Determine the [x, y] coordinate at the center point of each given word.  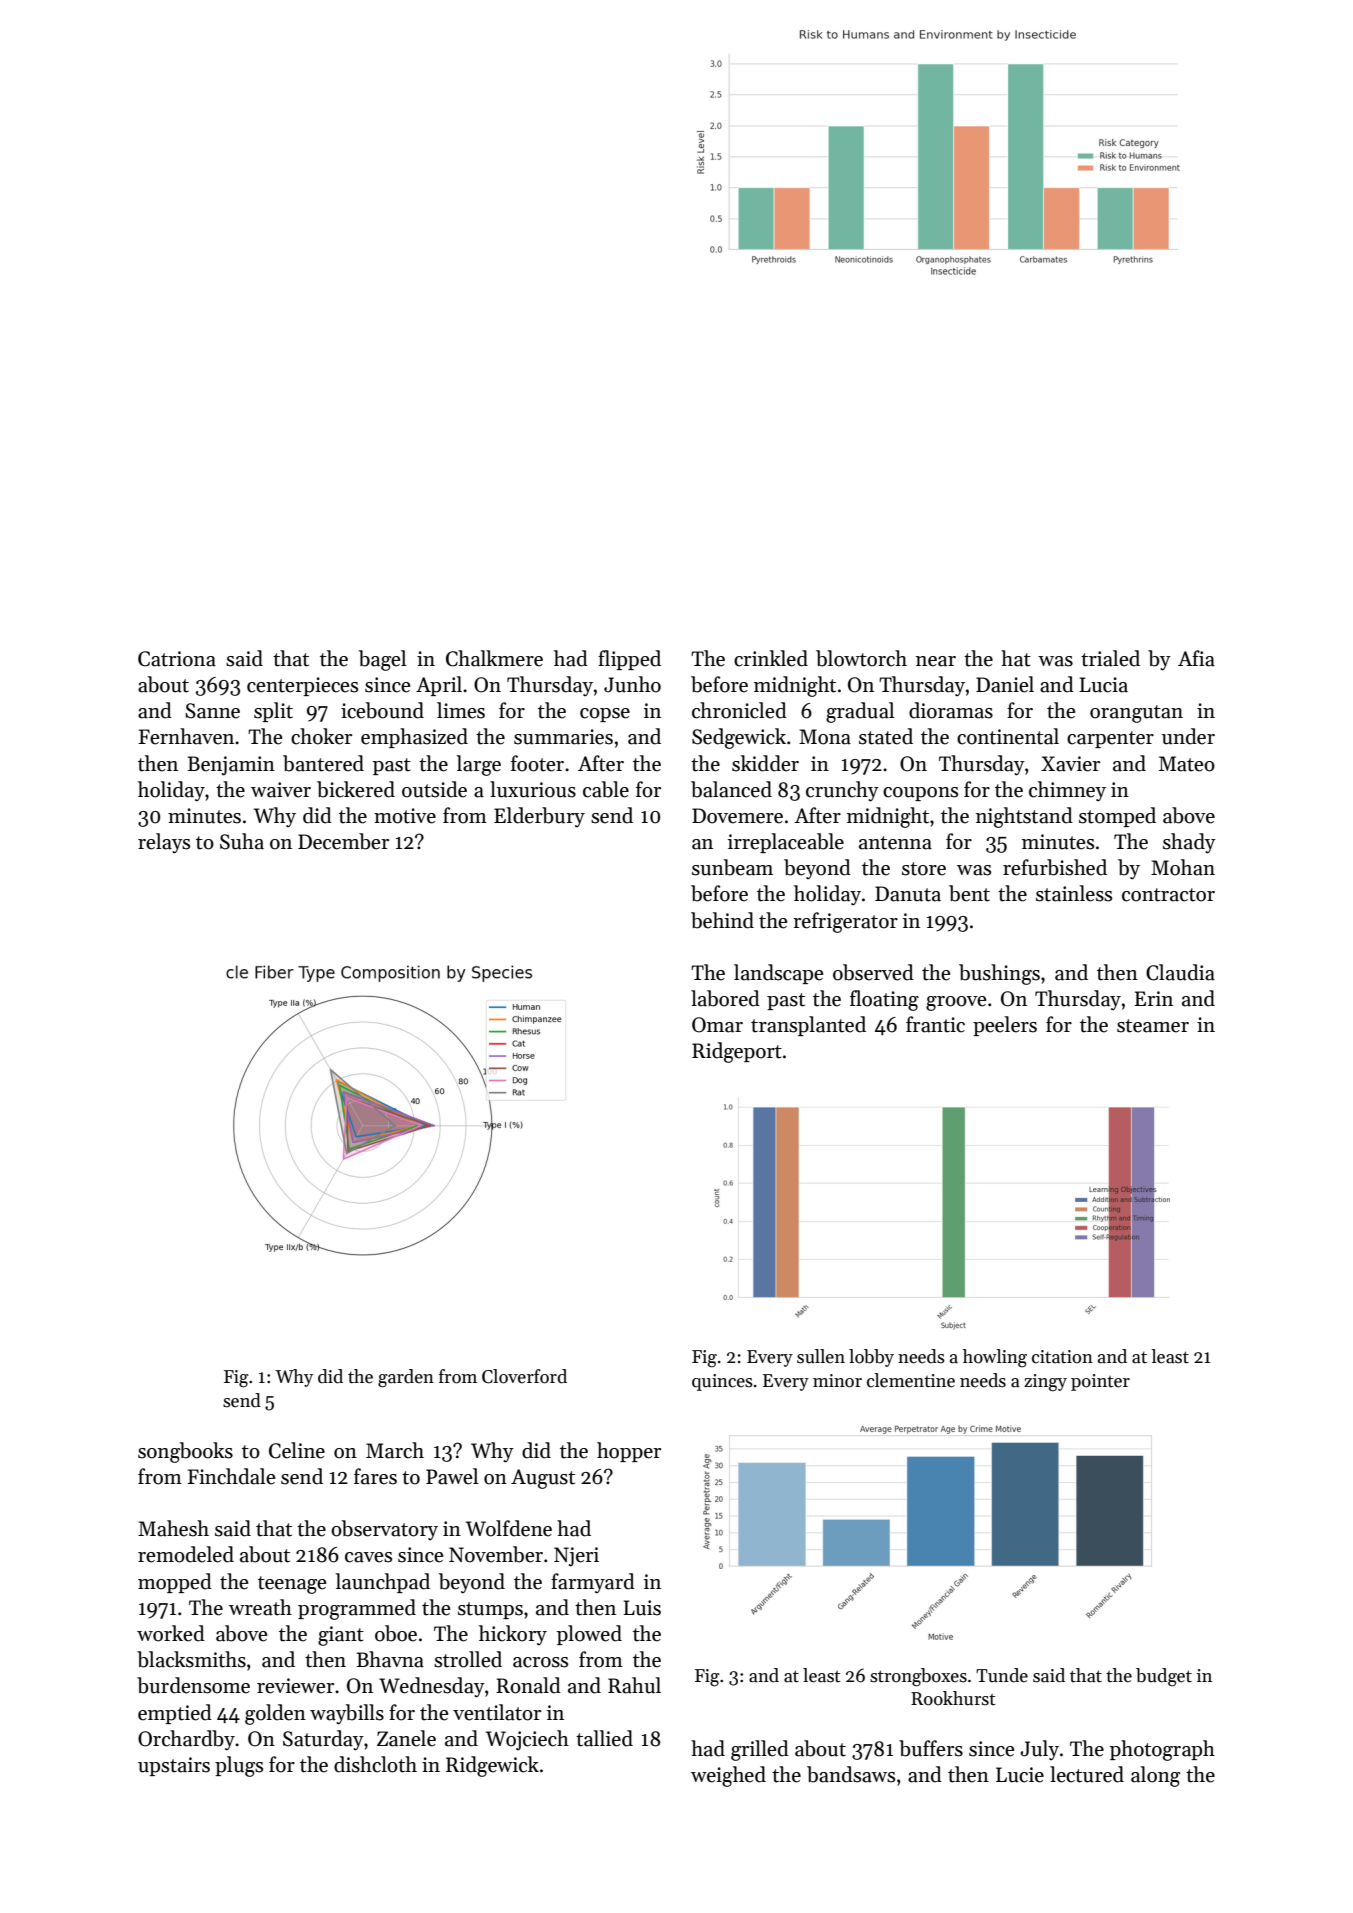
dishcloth [375, 1764]
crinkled [771, 658]
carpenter [1110, 739]
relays [164, 843]
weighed [728, 1776]
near [936, 661]
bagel [382, 660]
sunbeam [732, 867]
